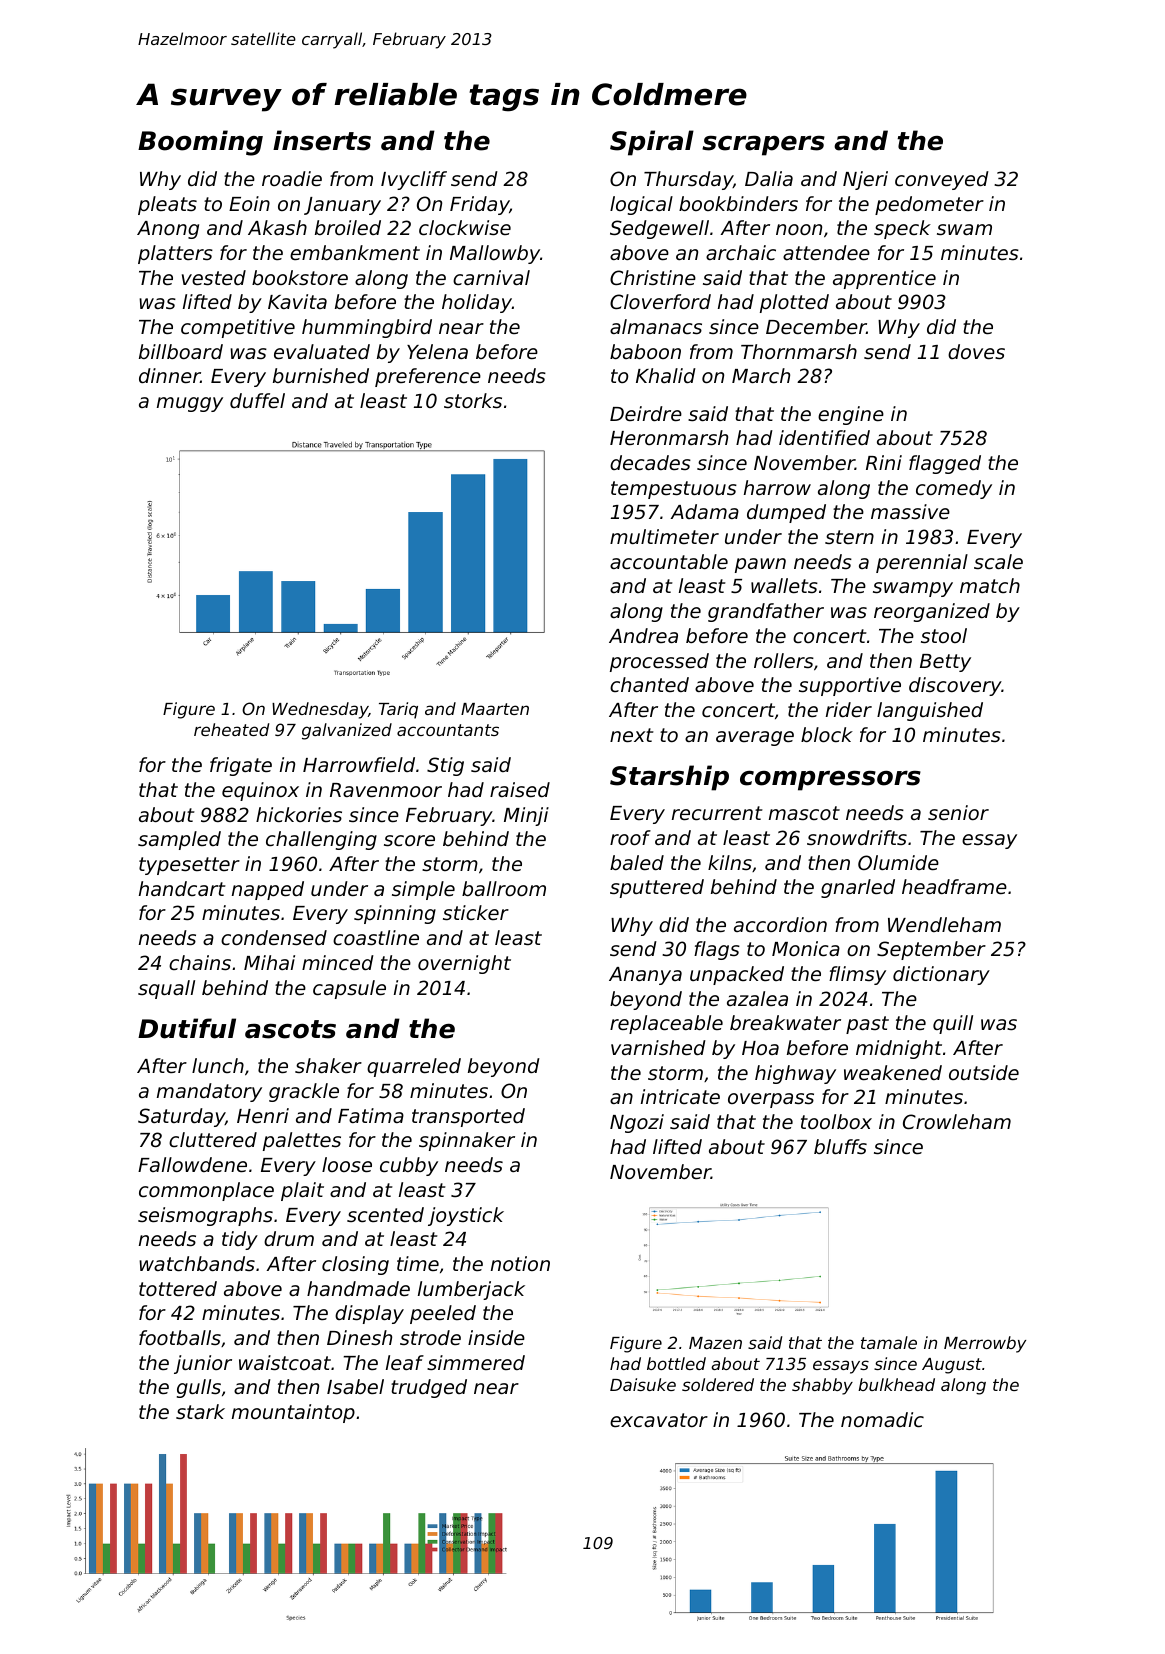 Image resolution: width=1165 pixels, height=1654 pixels. I want to click on Spiral, so click(652, 143).
